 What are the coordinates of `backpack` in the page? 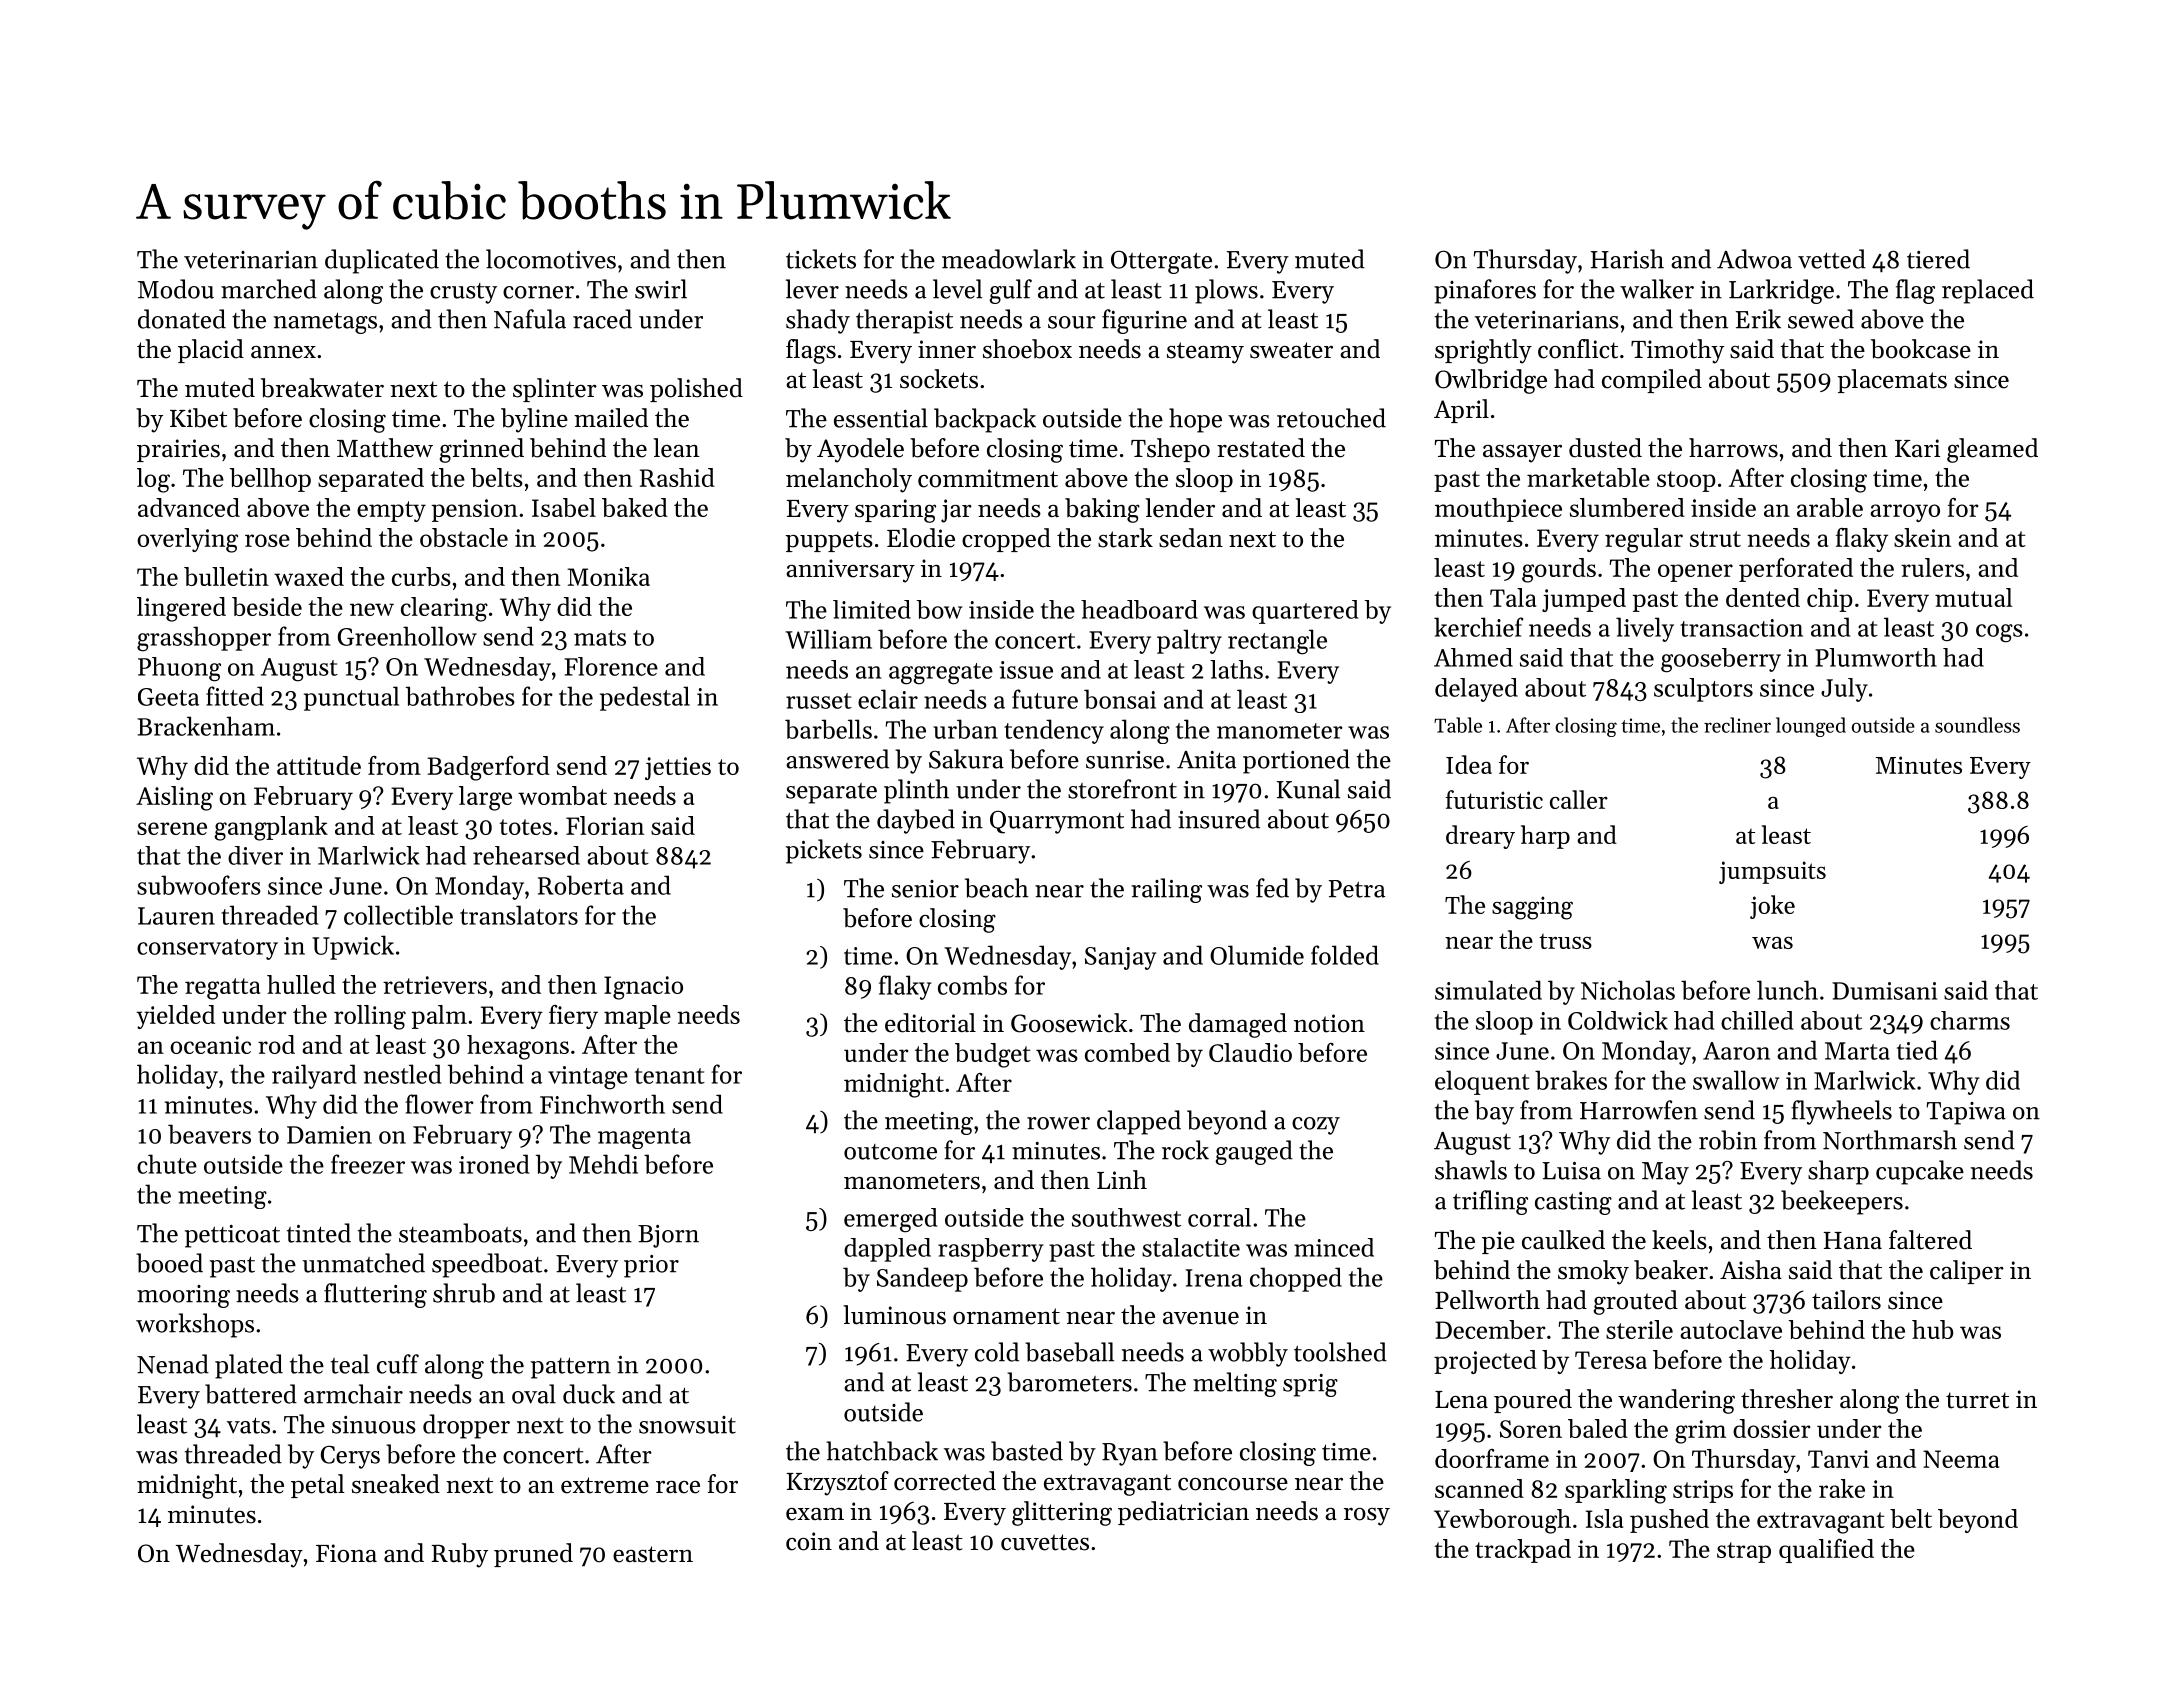 It's located at (985, 420).
